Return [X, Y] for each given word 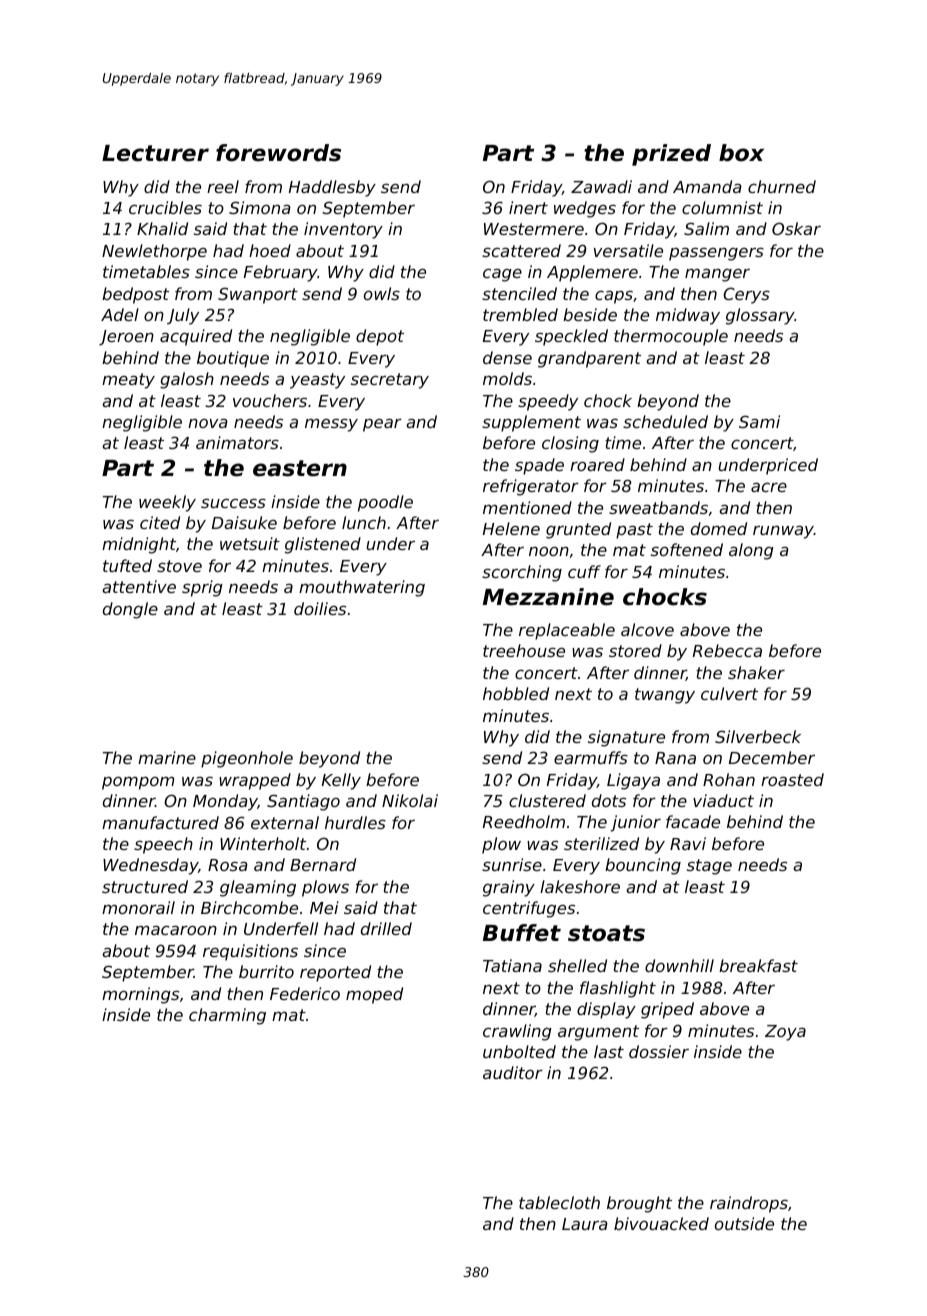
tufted [127, 565]
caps [614, 297]
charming [227, 1016]
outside [744, 1223]
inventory [343, 230]
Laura [585, 1224]
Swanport [258, 295]
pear [382, 425]
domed [719, 528]
